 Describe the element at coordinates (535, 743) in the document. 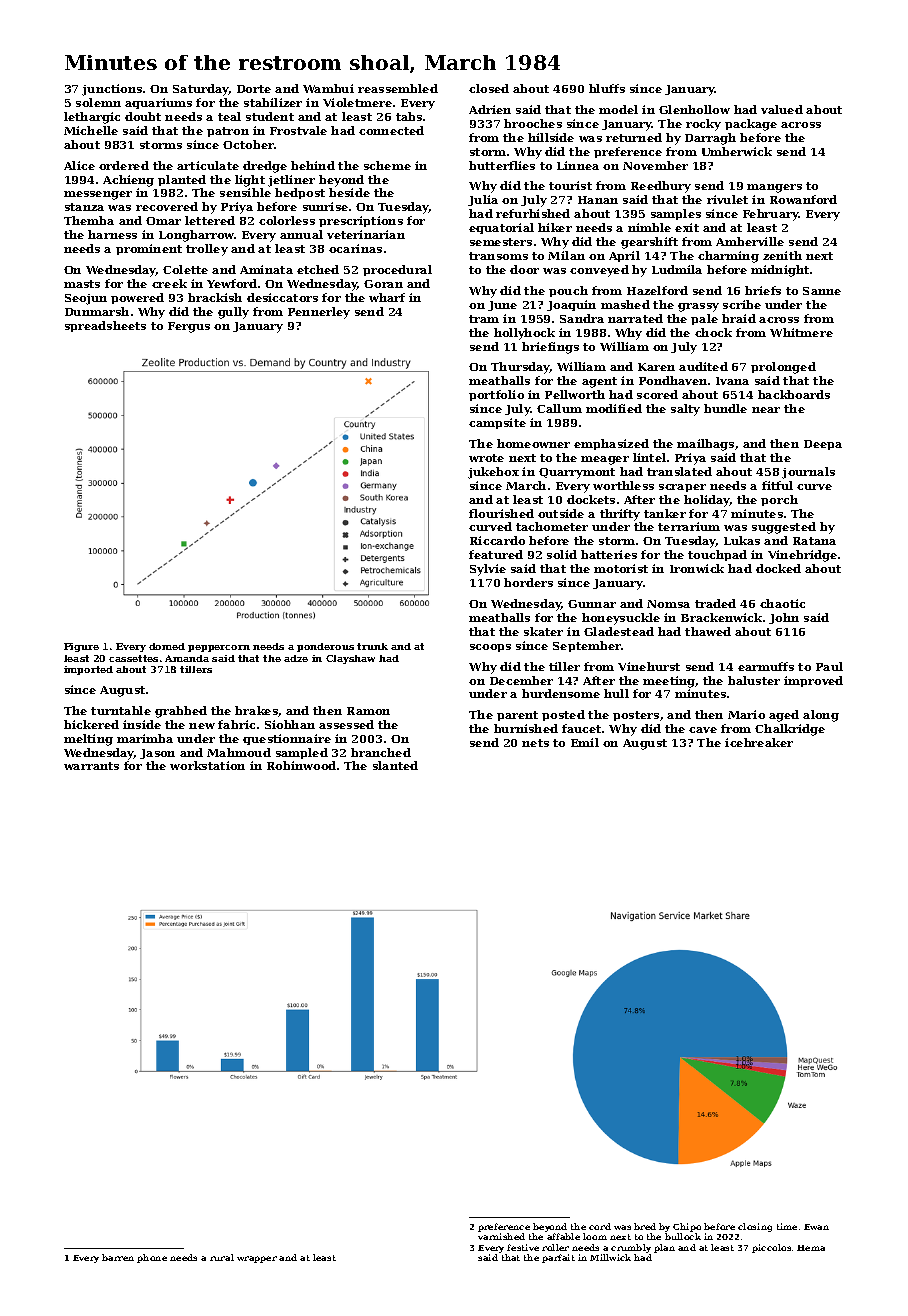

I see `nets` at that location.
